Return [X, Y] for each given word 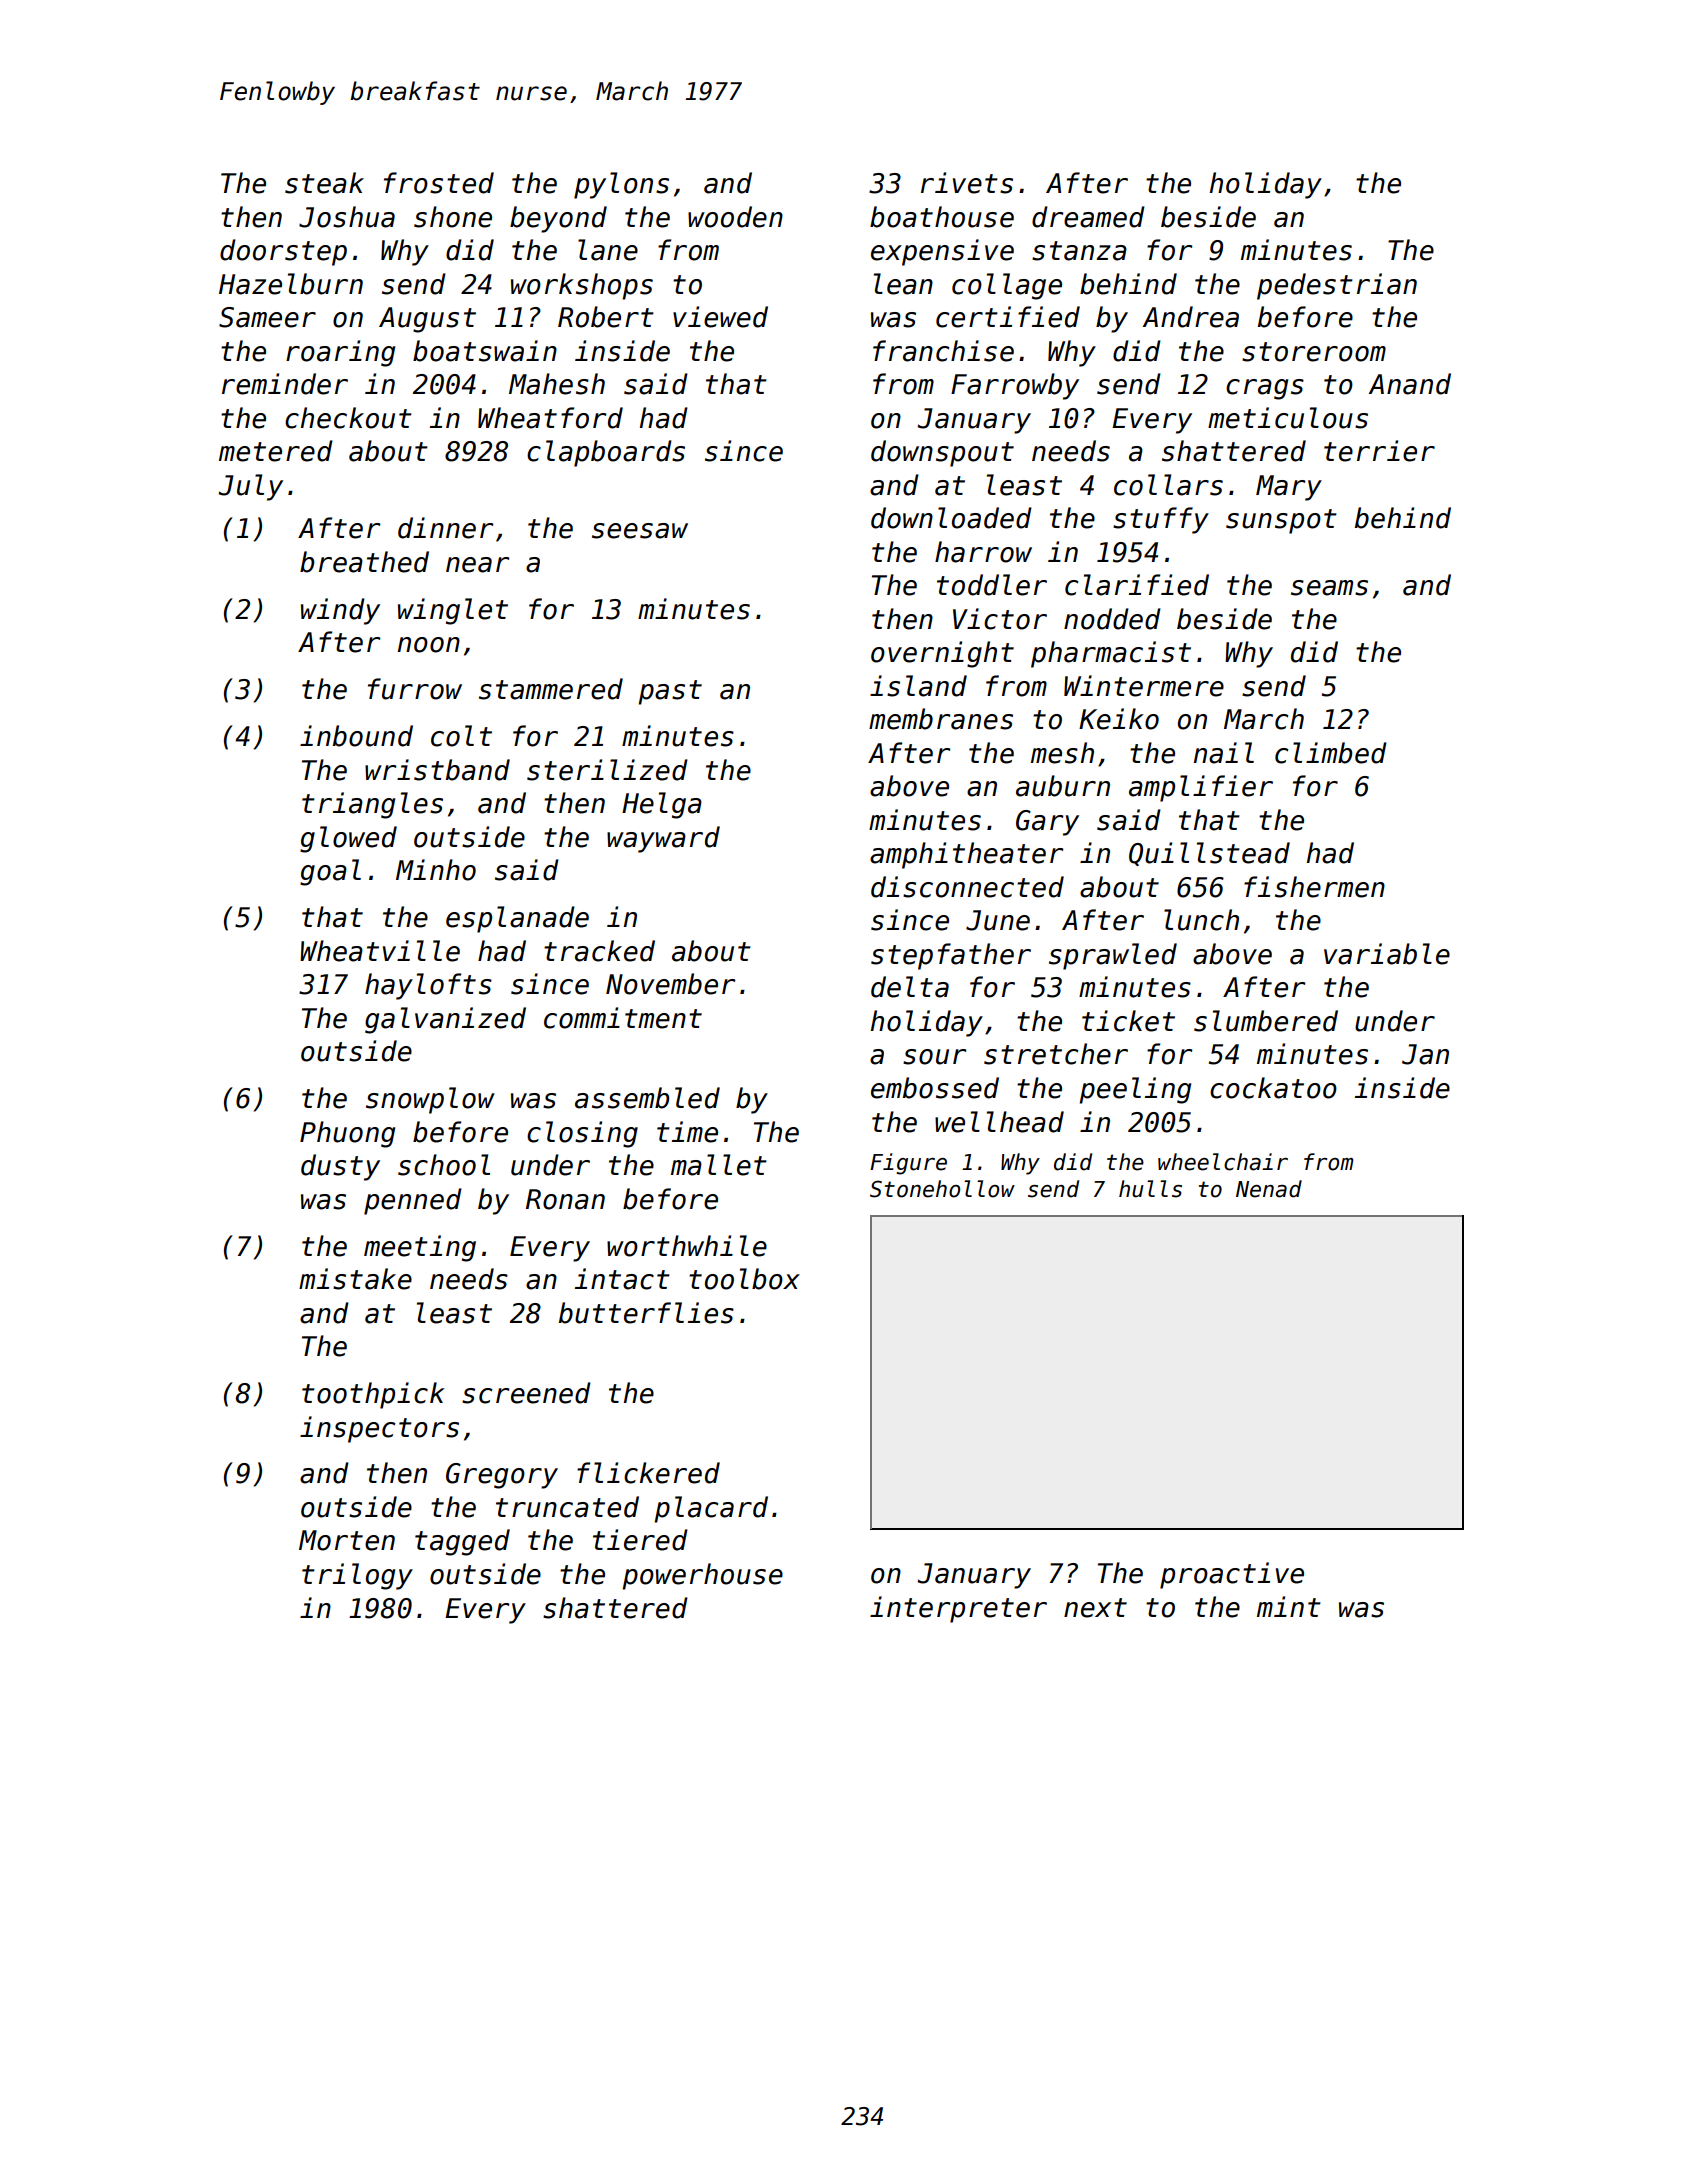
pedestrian [1337, 286]
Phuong [347, 1134]
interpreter [958, 1609]
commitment [623, 1018]
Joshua [347, 217]
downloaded [951, 518]
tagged [462, 1542]
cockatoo [1273, 1088]
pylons [621, 185]
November [670, 984]
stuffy [1161, 520]
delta [910, 987]
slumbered [1266, 1021]
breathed [364, 562]
